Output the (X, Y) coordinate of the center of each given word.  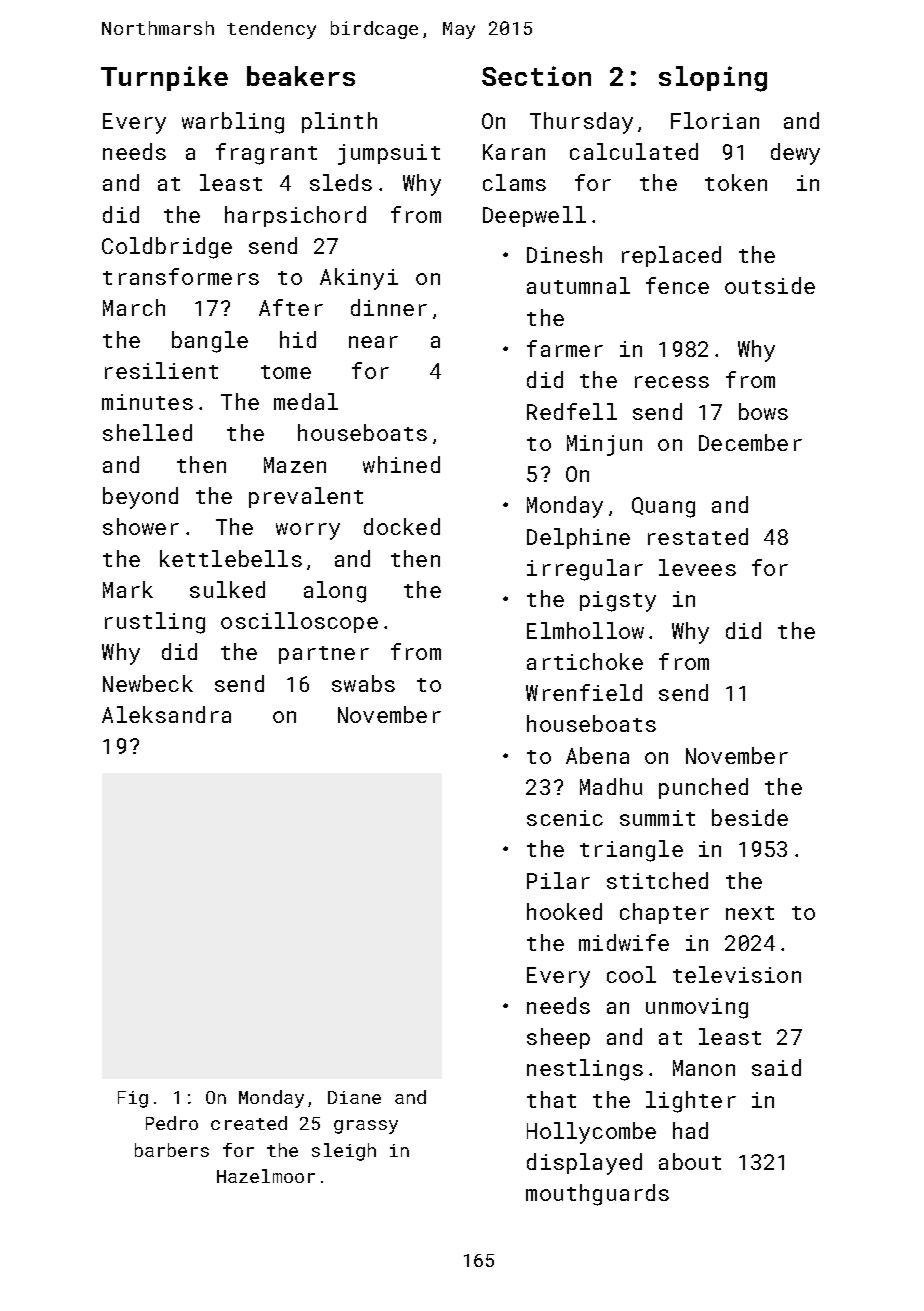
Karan (514, 152)
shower (141, 526)
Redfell (572, 411)
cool (631, 974)
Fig (133, 1099)
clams (514, 182)
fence (677, 285)
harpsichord (295, 216)
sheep (558, 1038)
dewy (795, 154)
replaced (671, 256)
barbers (172, 1150)
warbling (233, 123)
